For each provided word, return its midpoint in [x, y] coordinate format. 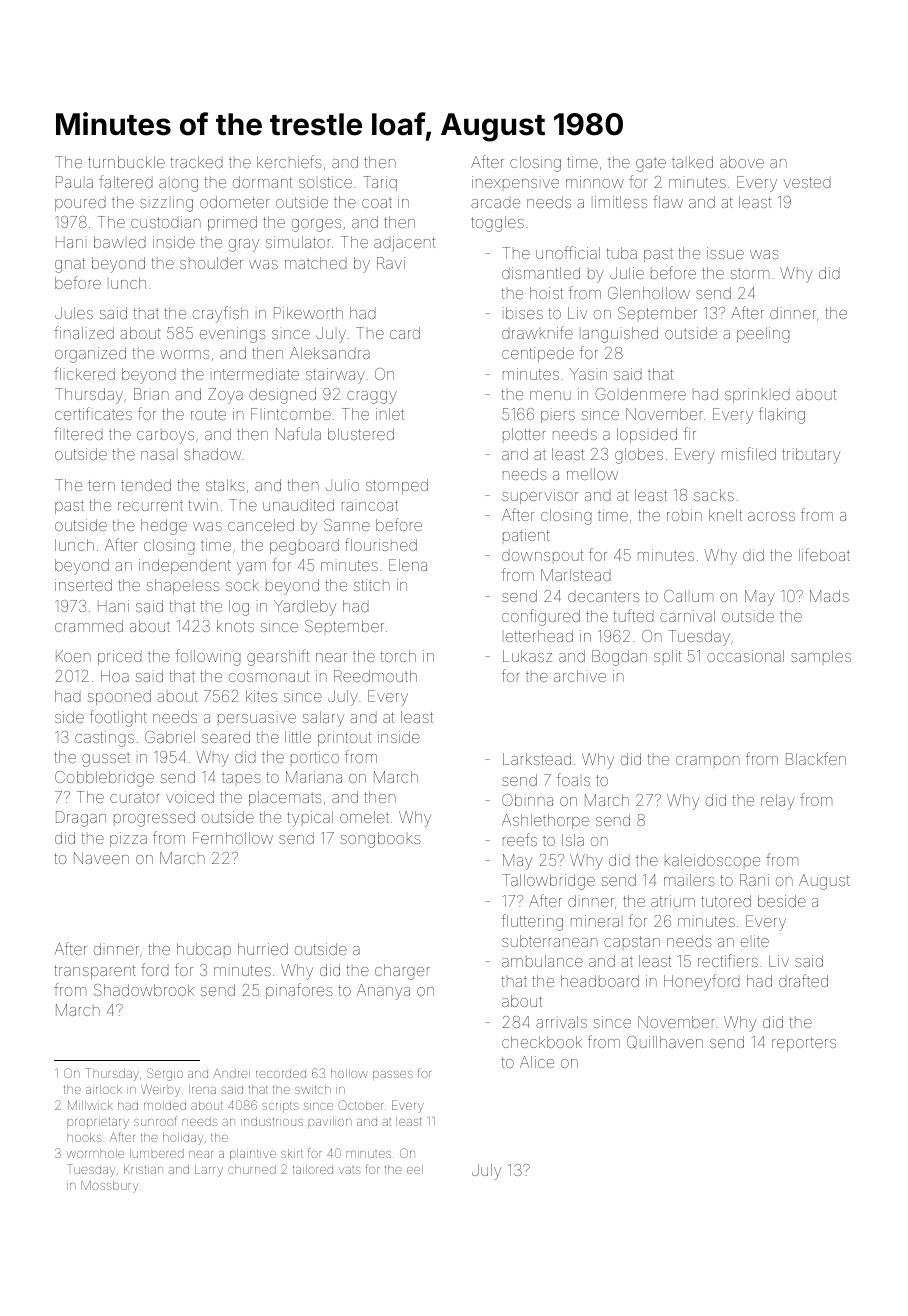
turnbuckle [126, 162]
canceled [261, 525]
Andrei [231, 1073]
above [742, 162]
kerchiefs [289, 161]
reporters [804, 1044]
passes [393, 1075]
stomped [397, 486]
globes [639, 456]
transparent [95, 972]
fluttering [532, 922]
